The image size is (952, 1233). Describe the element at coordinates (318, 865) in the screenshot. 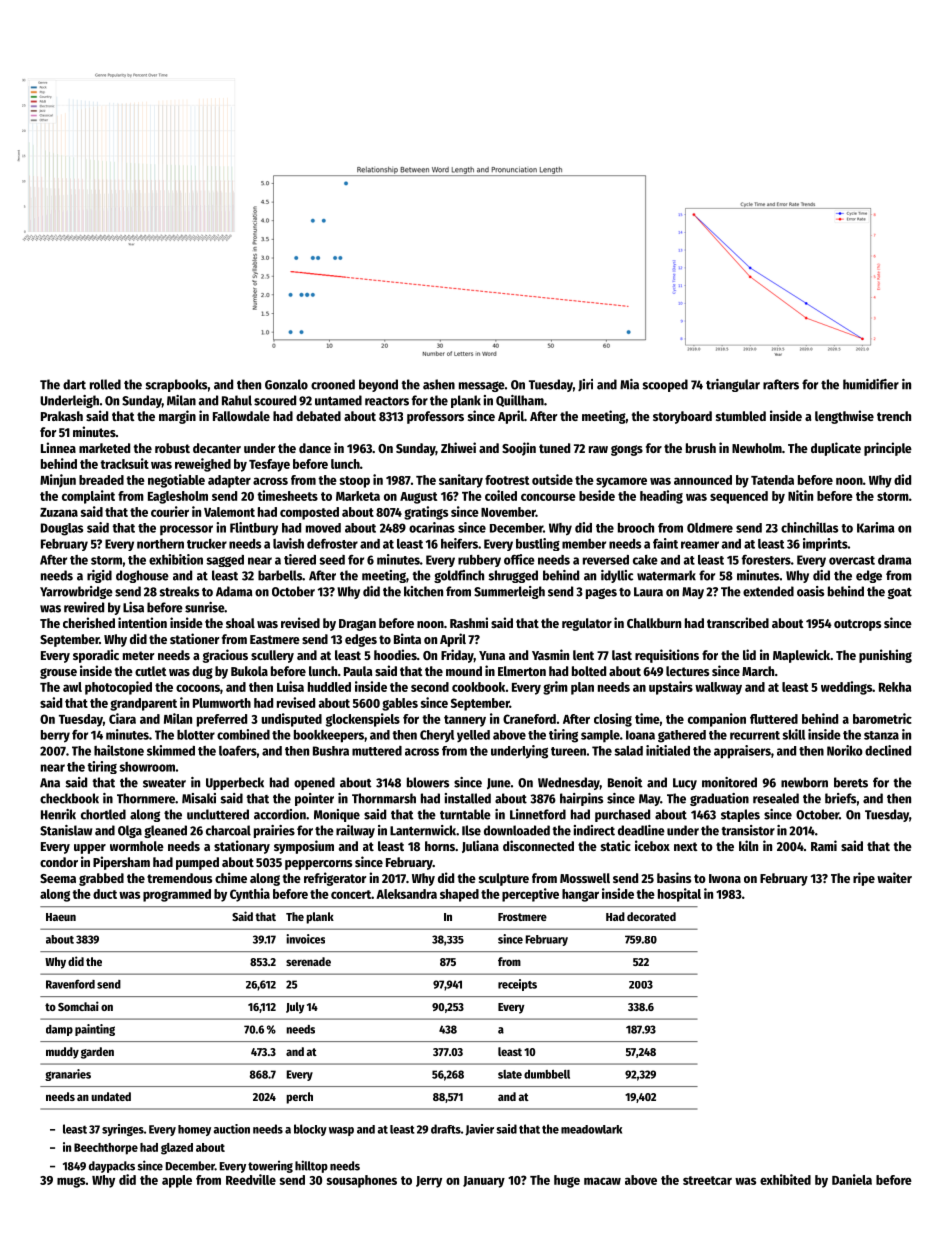

I see `peppercorns` at that location.
